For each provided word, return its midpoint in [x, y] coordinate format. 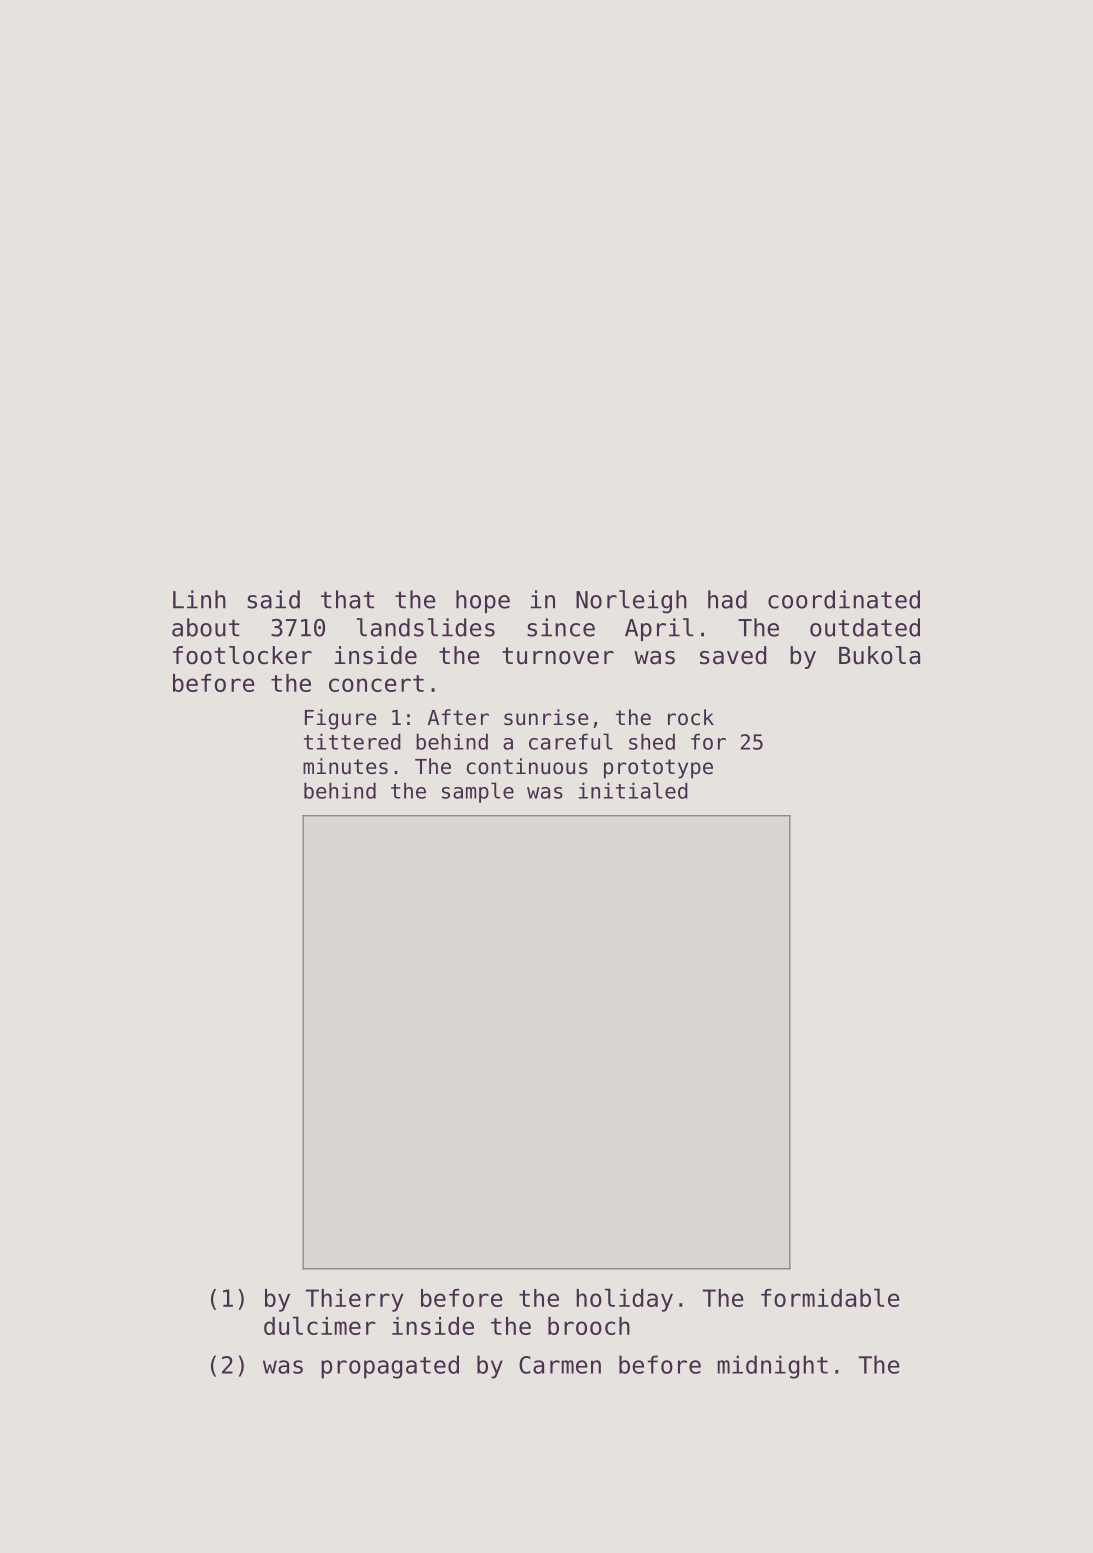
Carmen [560, 1365]
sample [478, 792]
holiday [624, 1300]
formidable [830, 1297]
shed [652, 742]
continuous [527, 766]
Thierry [354, 1300]
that [347, 599]
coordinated [844, 599]
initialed [633, 790]
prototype [658, 769]
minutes [345, 766]
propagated [390, 1367]
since [561, 627]
